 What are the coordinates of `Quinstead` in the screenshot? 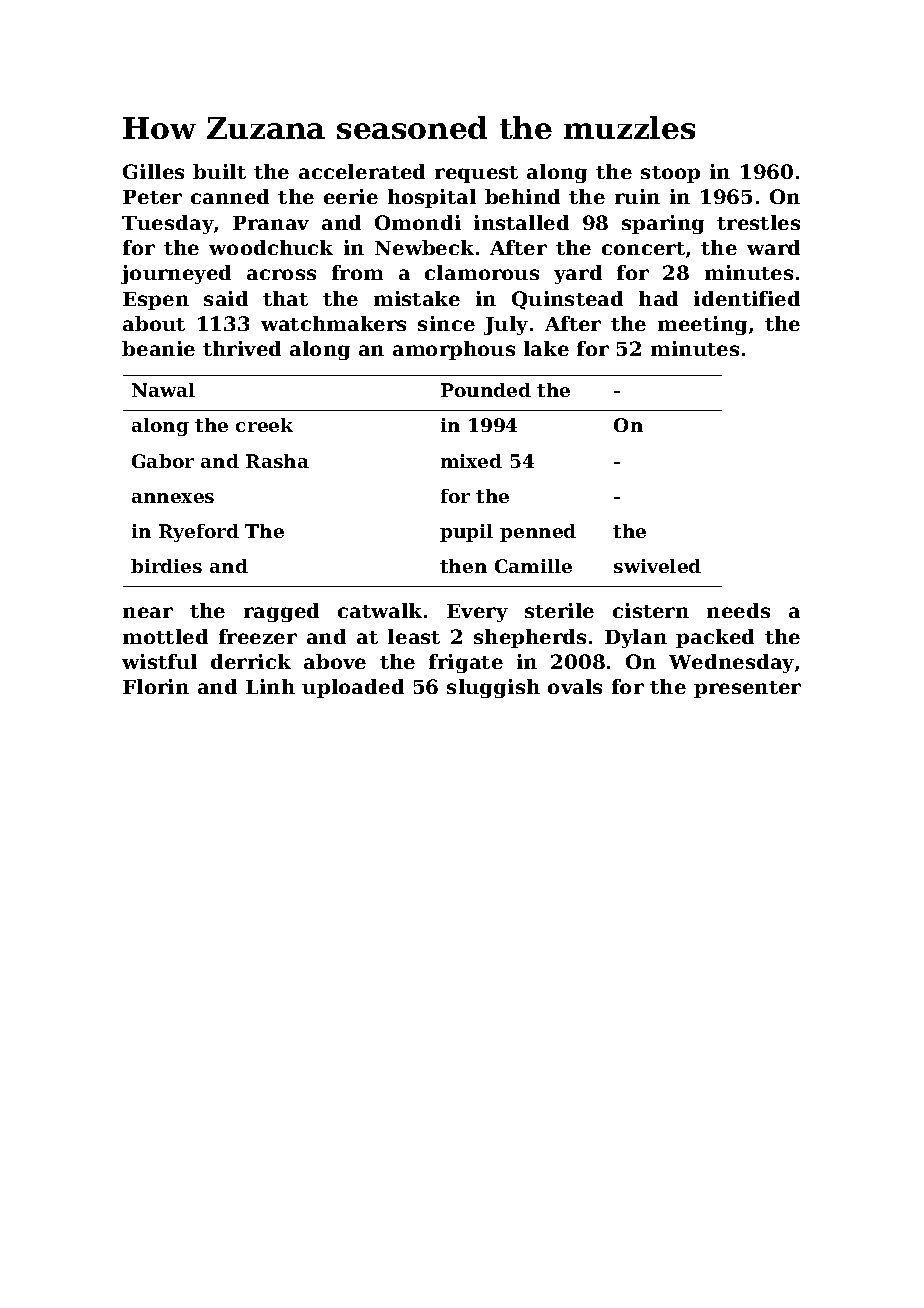 It's located at (567, 300).
